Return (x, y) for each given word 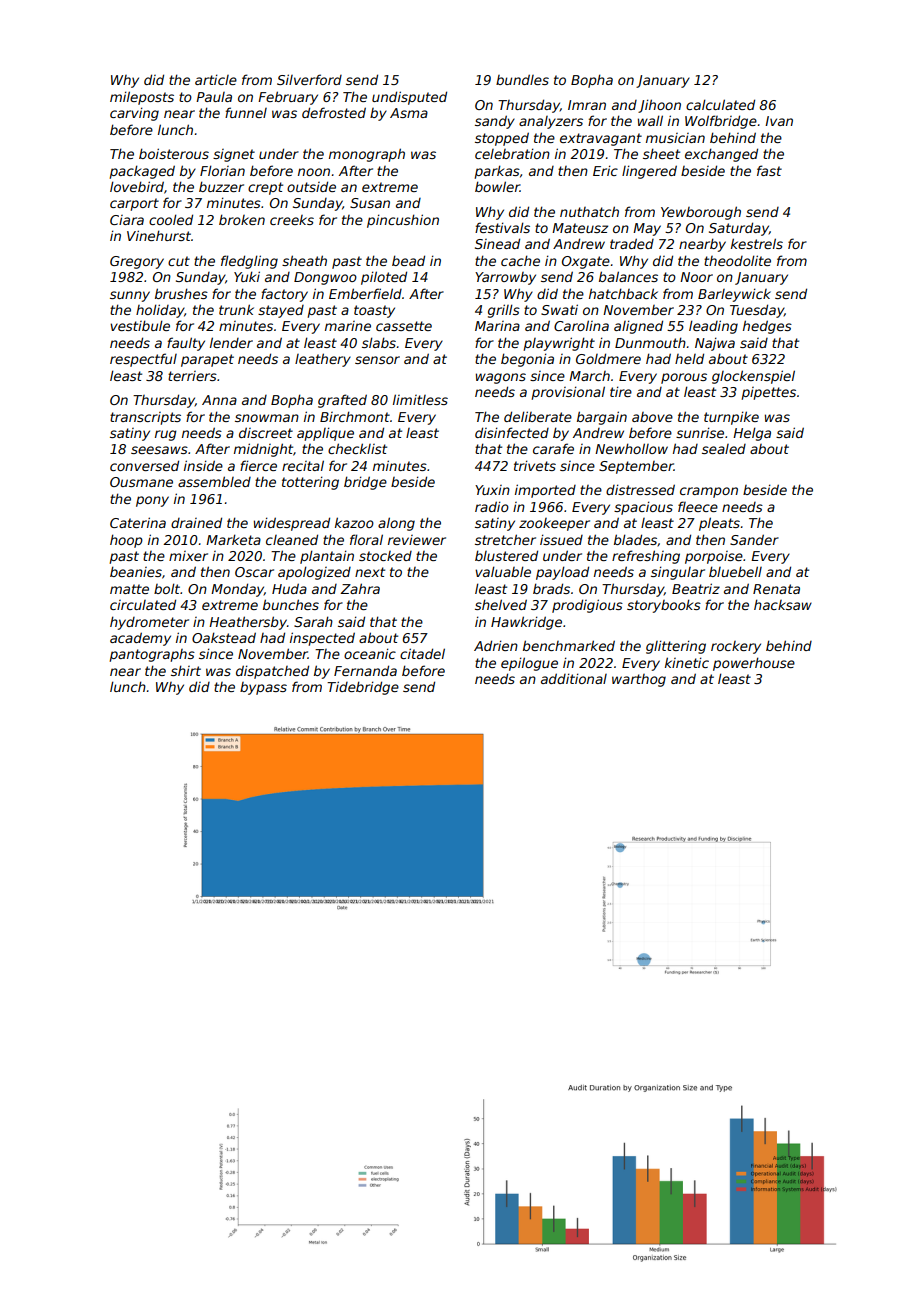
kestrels (757, 243)
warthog (639, 680)
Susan (370, 203)
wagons (501, 378)
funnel (246, 112)
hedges (767, 327)
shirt (186, 670)
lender (231, 342)
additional (574, 678)
